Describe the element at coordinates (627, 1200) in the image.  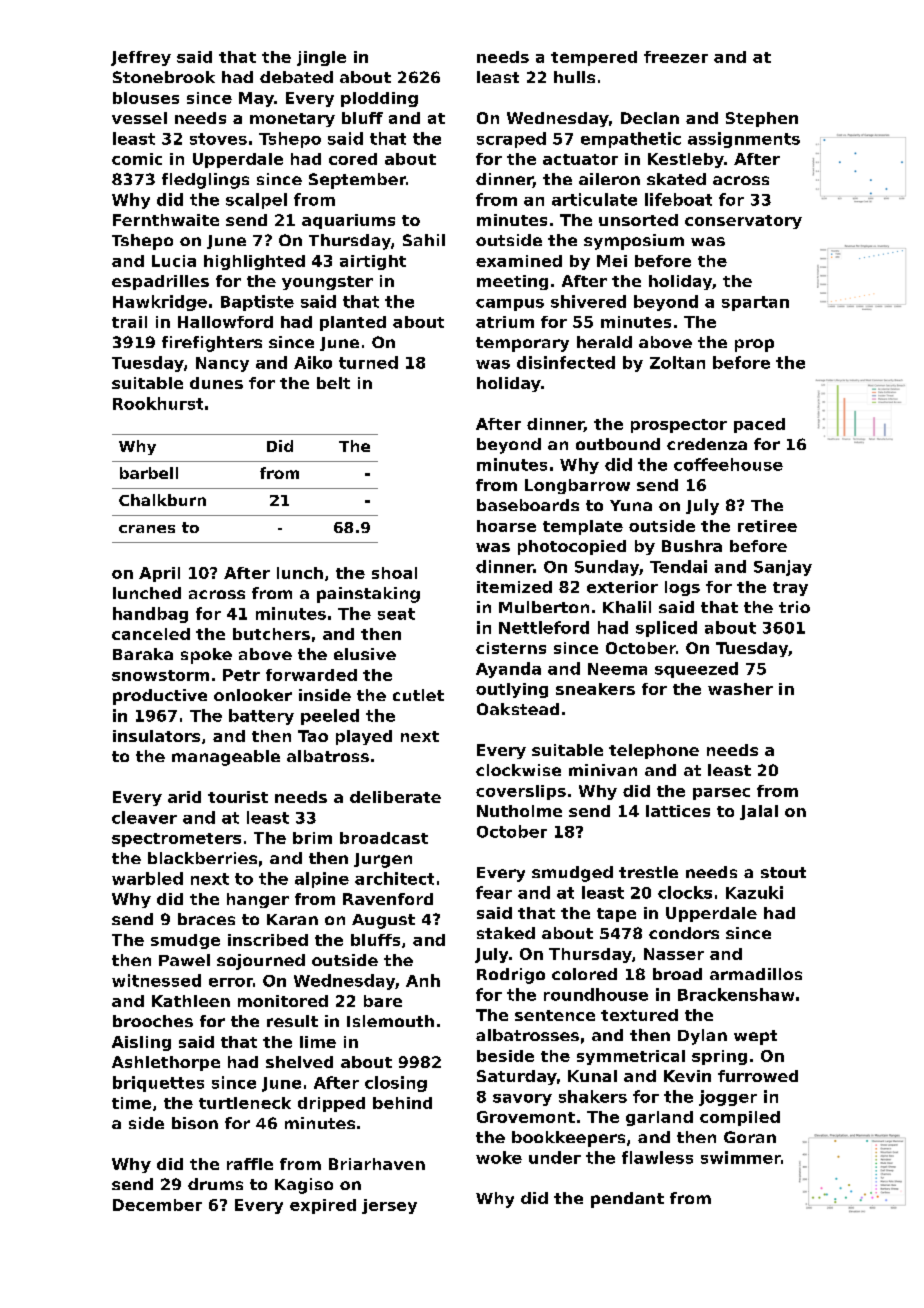
I see `pendant` at that location.
